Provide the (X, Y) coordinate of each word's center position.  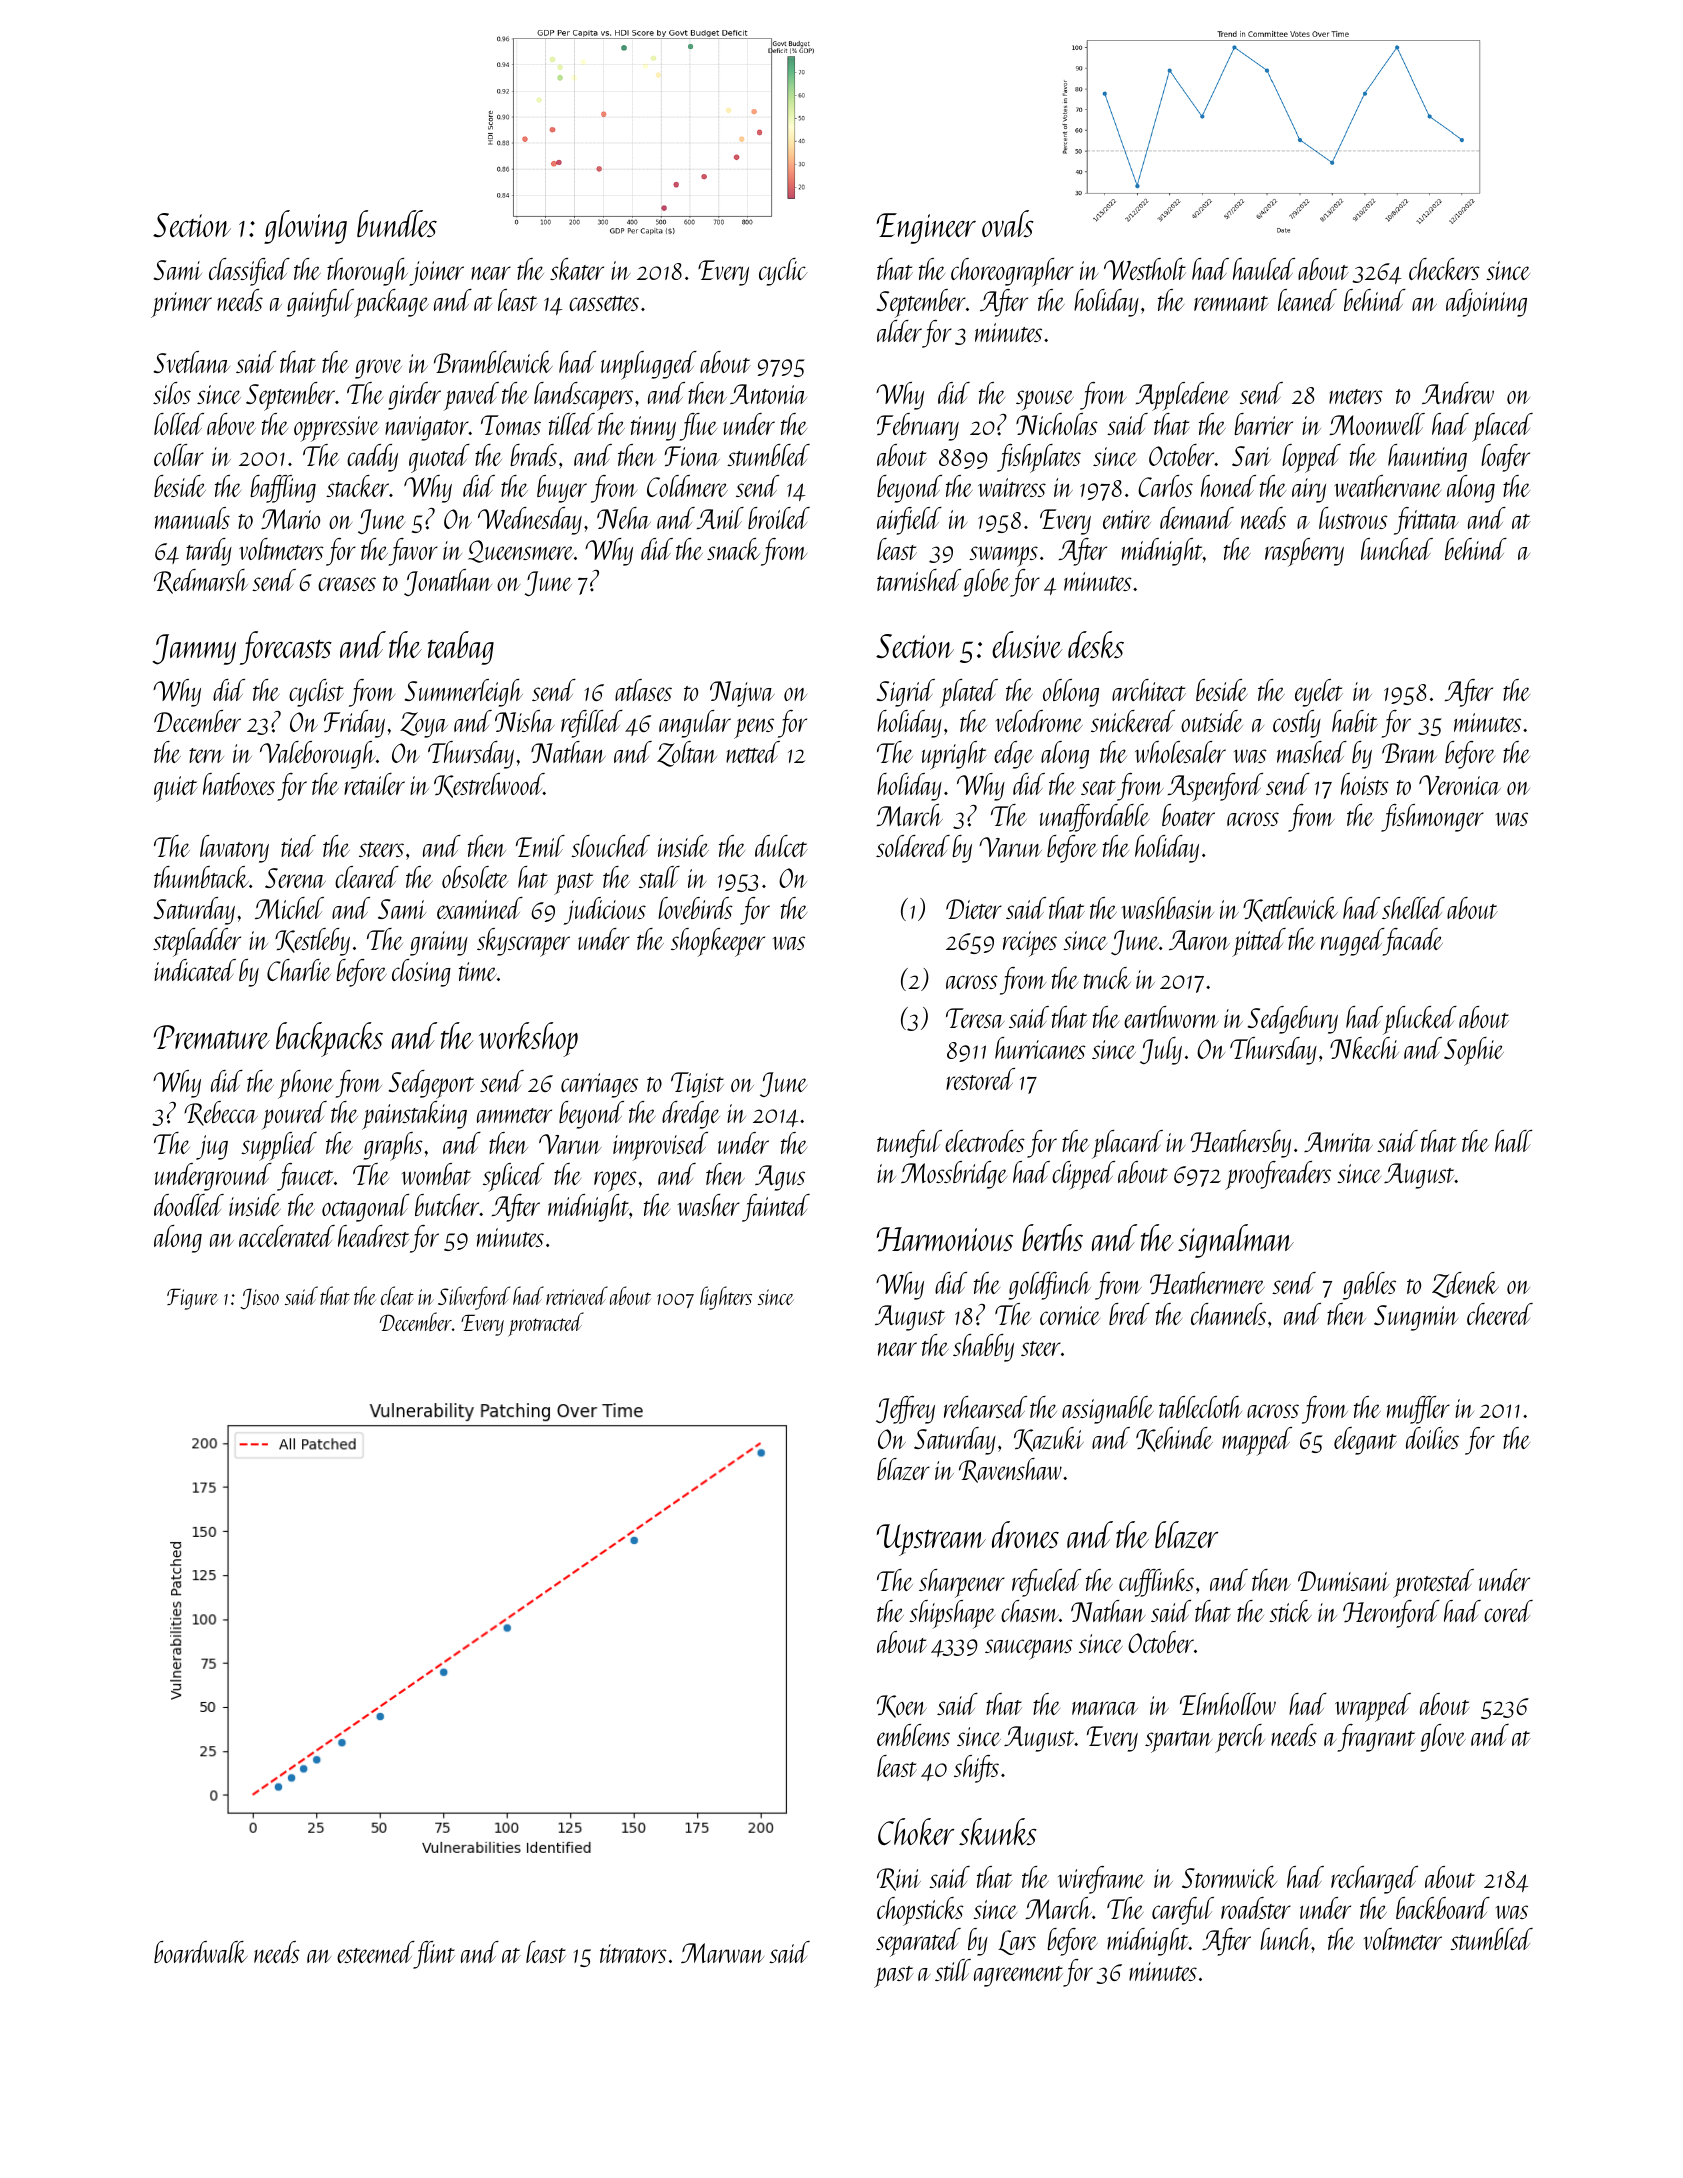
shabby (983, 1348)
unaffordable (1095, 818)
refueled (1046, 1583)
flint (434, 1955)
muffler (1418, 1410)
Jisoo (259, 1299)
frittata (1426, 521)
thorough (367, 272)
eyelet (1319, 693)
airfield (909, 521)
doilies (1432, 1438)
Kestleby (312, 942)
